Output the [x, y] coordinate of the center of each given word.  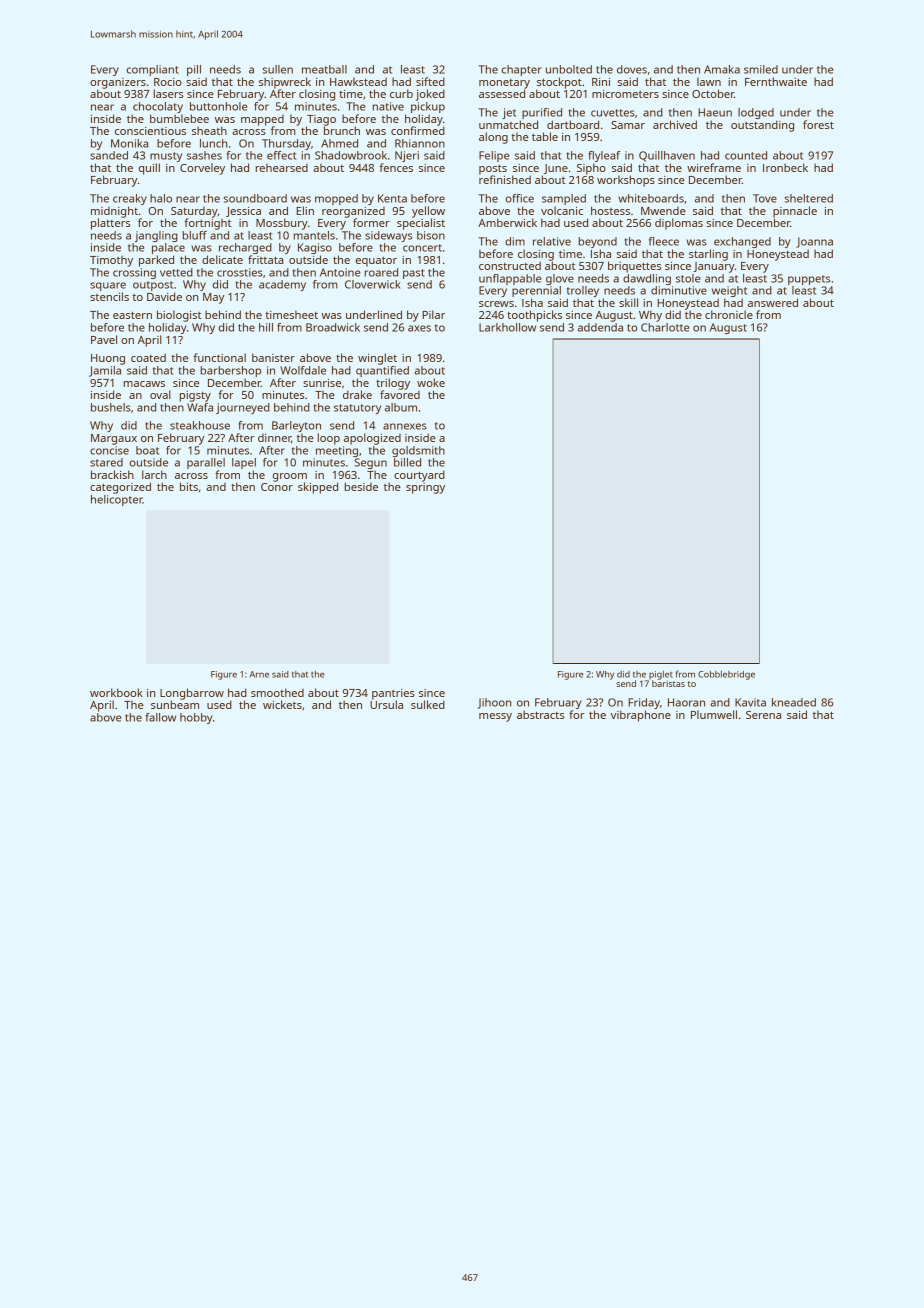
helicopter [117, 500]
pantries [393, 694]
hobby [196, 718]
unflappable [510, 279]
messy [495, 717]
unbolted [569, 69]
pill [194, 70]
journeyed [243, 408]
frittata [266, 259]
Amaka [722, 69]
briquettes [634, 267]
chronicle [729, 314]
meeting [337, 451]
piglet [661, 675]
